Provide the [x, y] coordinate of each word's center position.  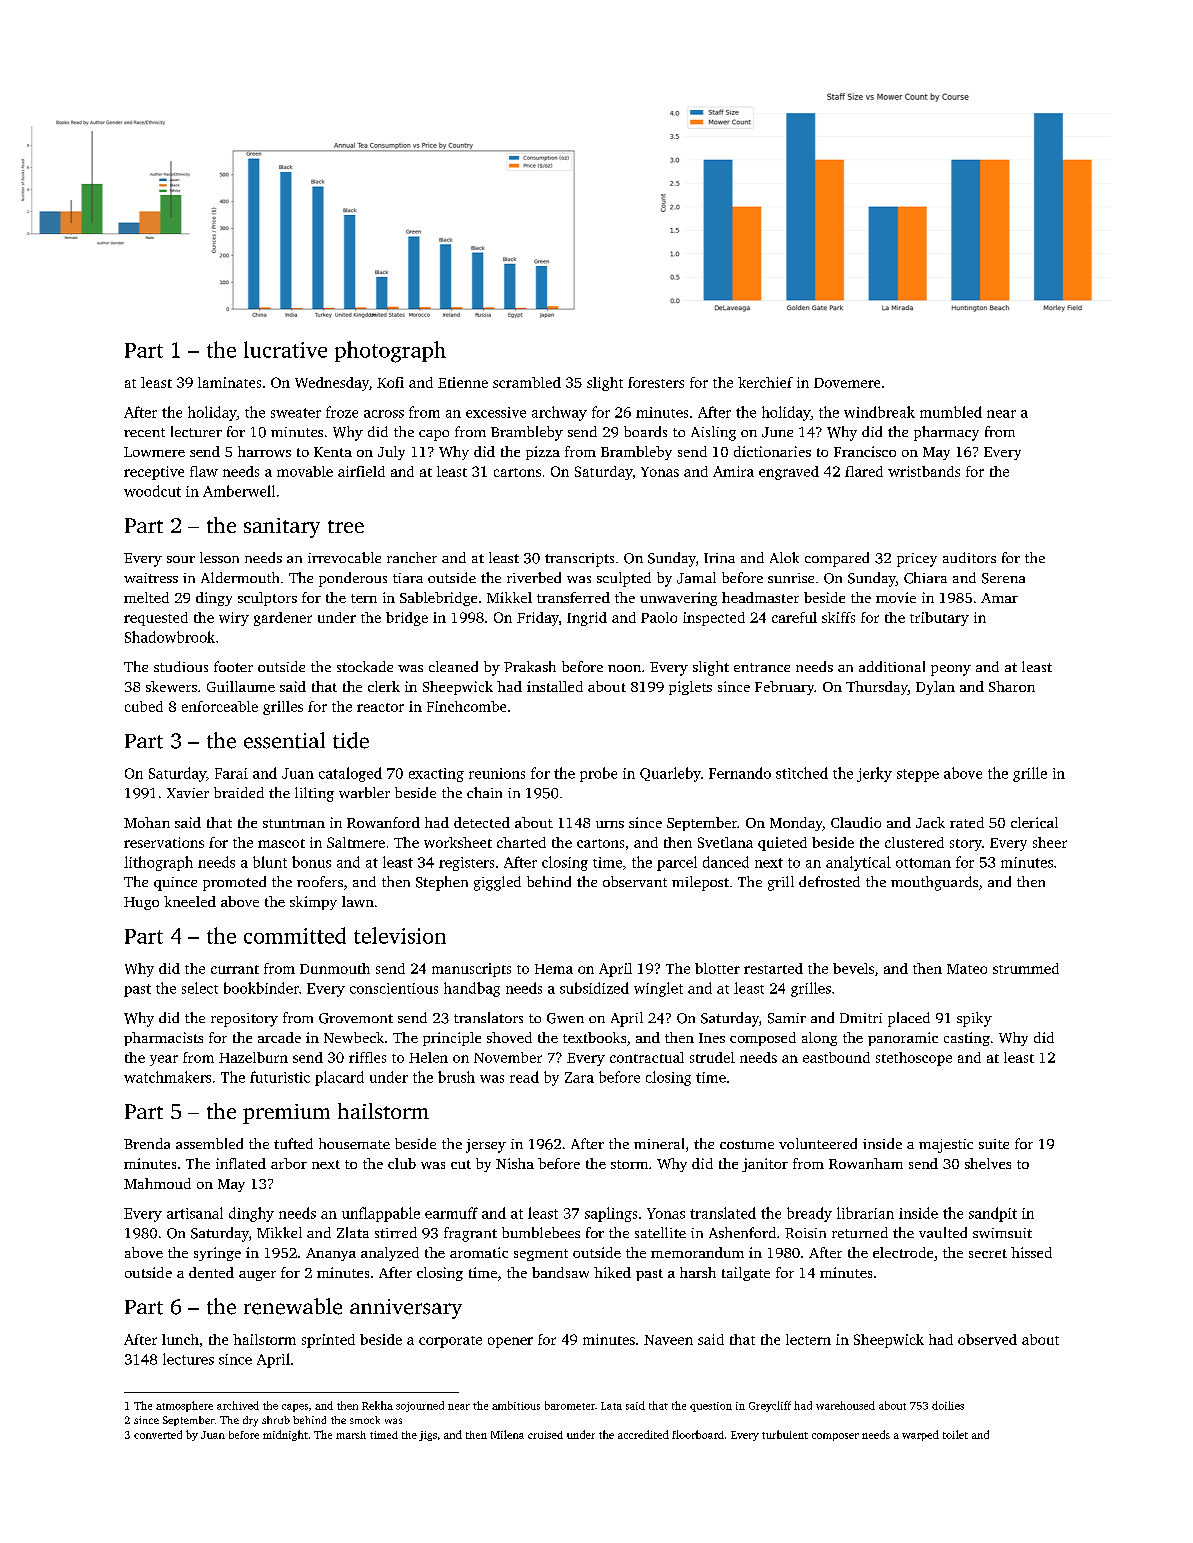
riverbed [534, 577]
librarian [865, 1213]
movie [896, 597]
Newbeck [354, 1037]
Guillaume [241, 686]
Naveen [668, 1340]
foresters [656, 382]
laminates [229, 382]
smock [365, 1420]
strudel [712, 1057]
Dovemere [847, 383]
